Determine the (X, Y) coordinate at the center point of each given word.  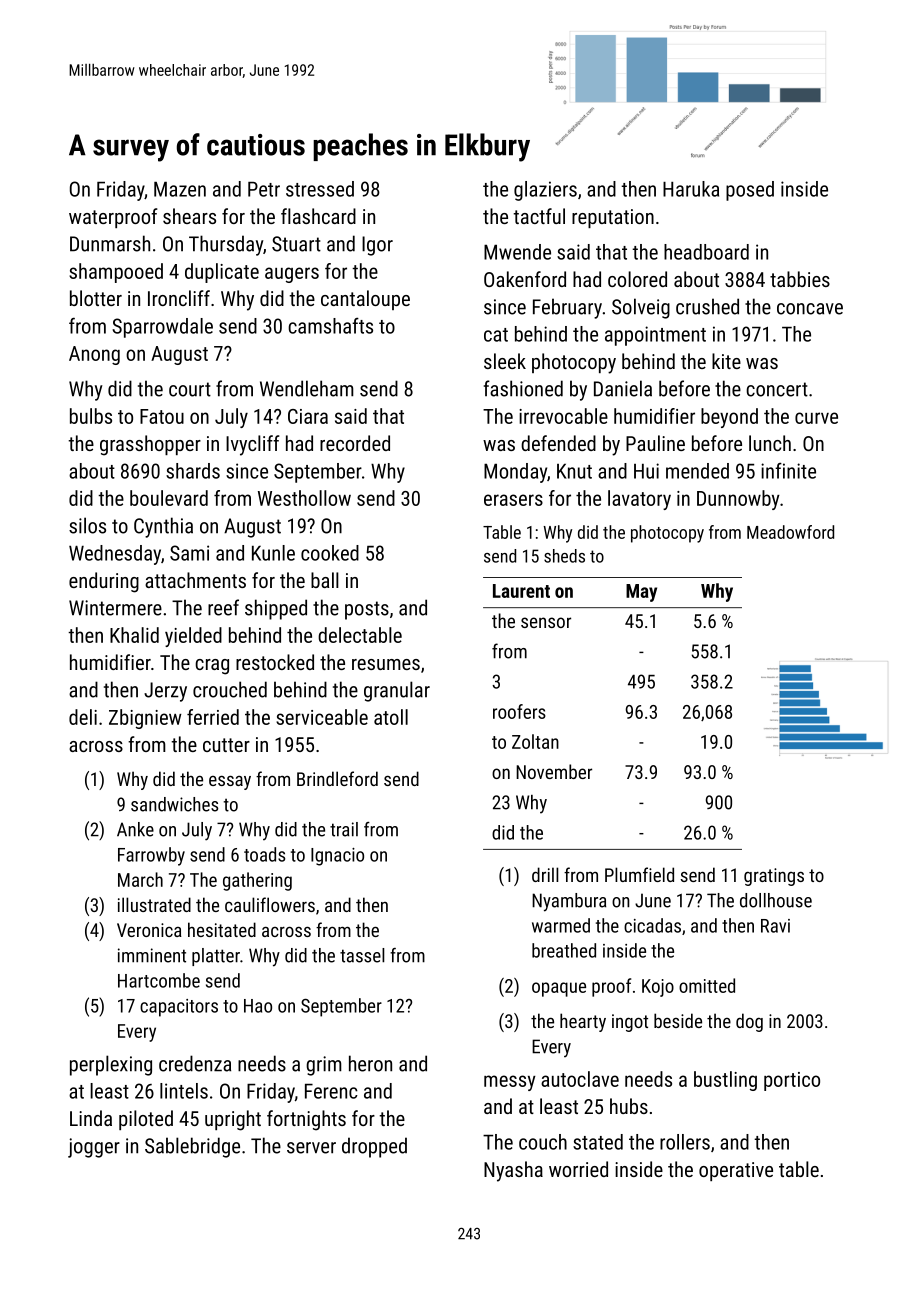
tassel (362, 955)
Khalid (134, 635)
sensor (546, 622)
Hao (258, 1006)
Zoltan (535, 741)
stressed (320, 189)
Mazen (180, 189)
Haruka (691, 189)
